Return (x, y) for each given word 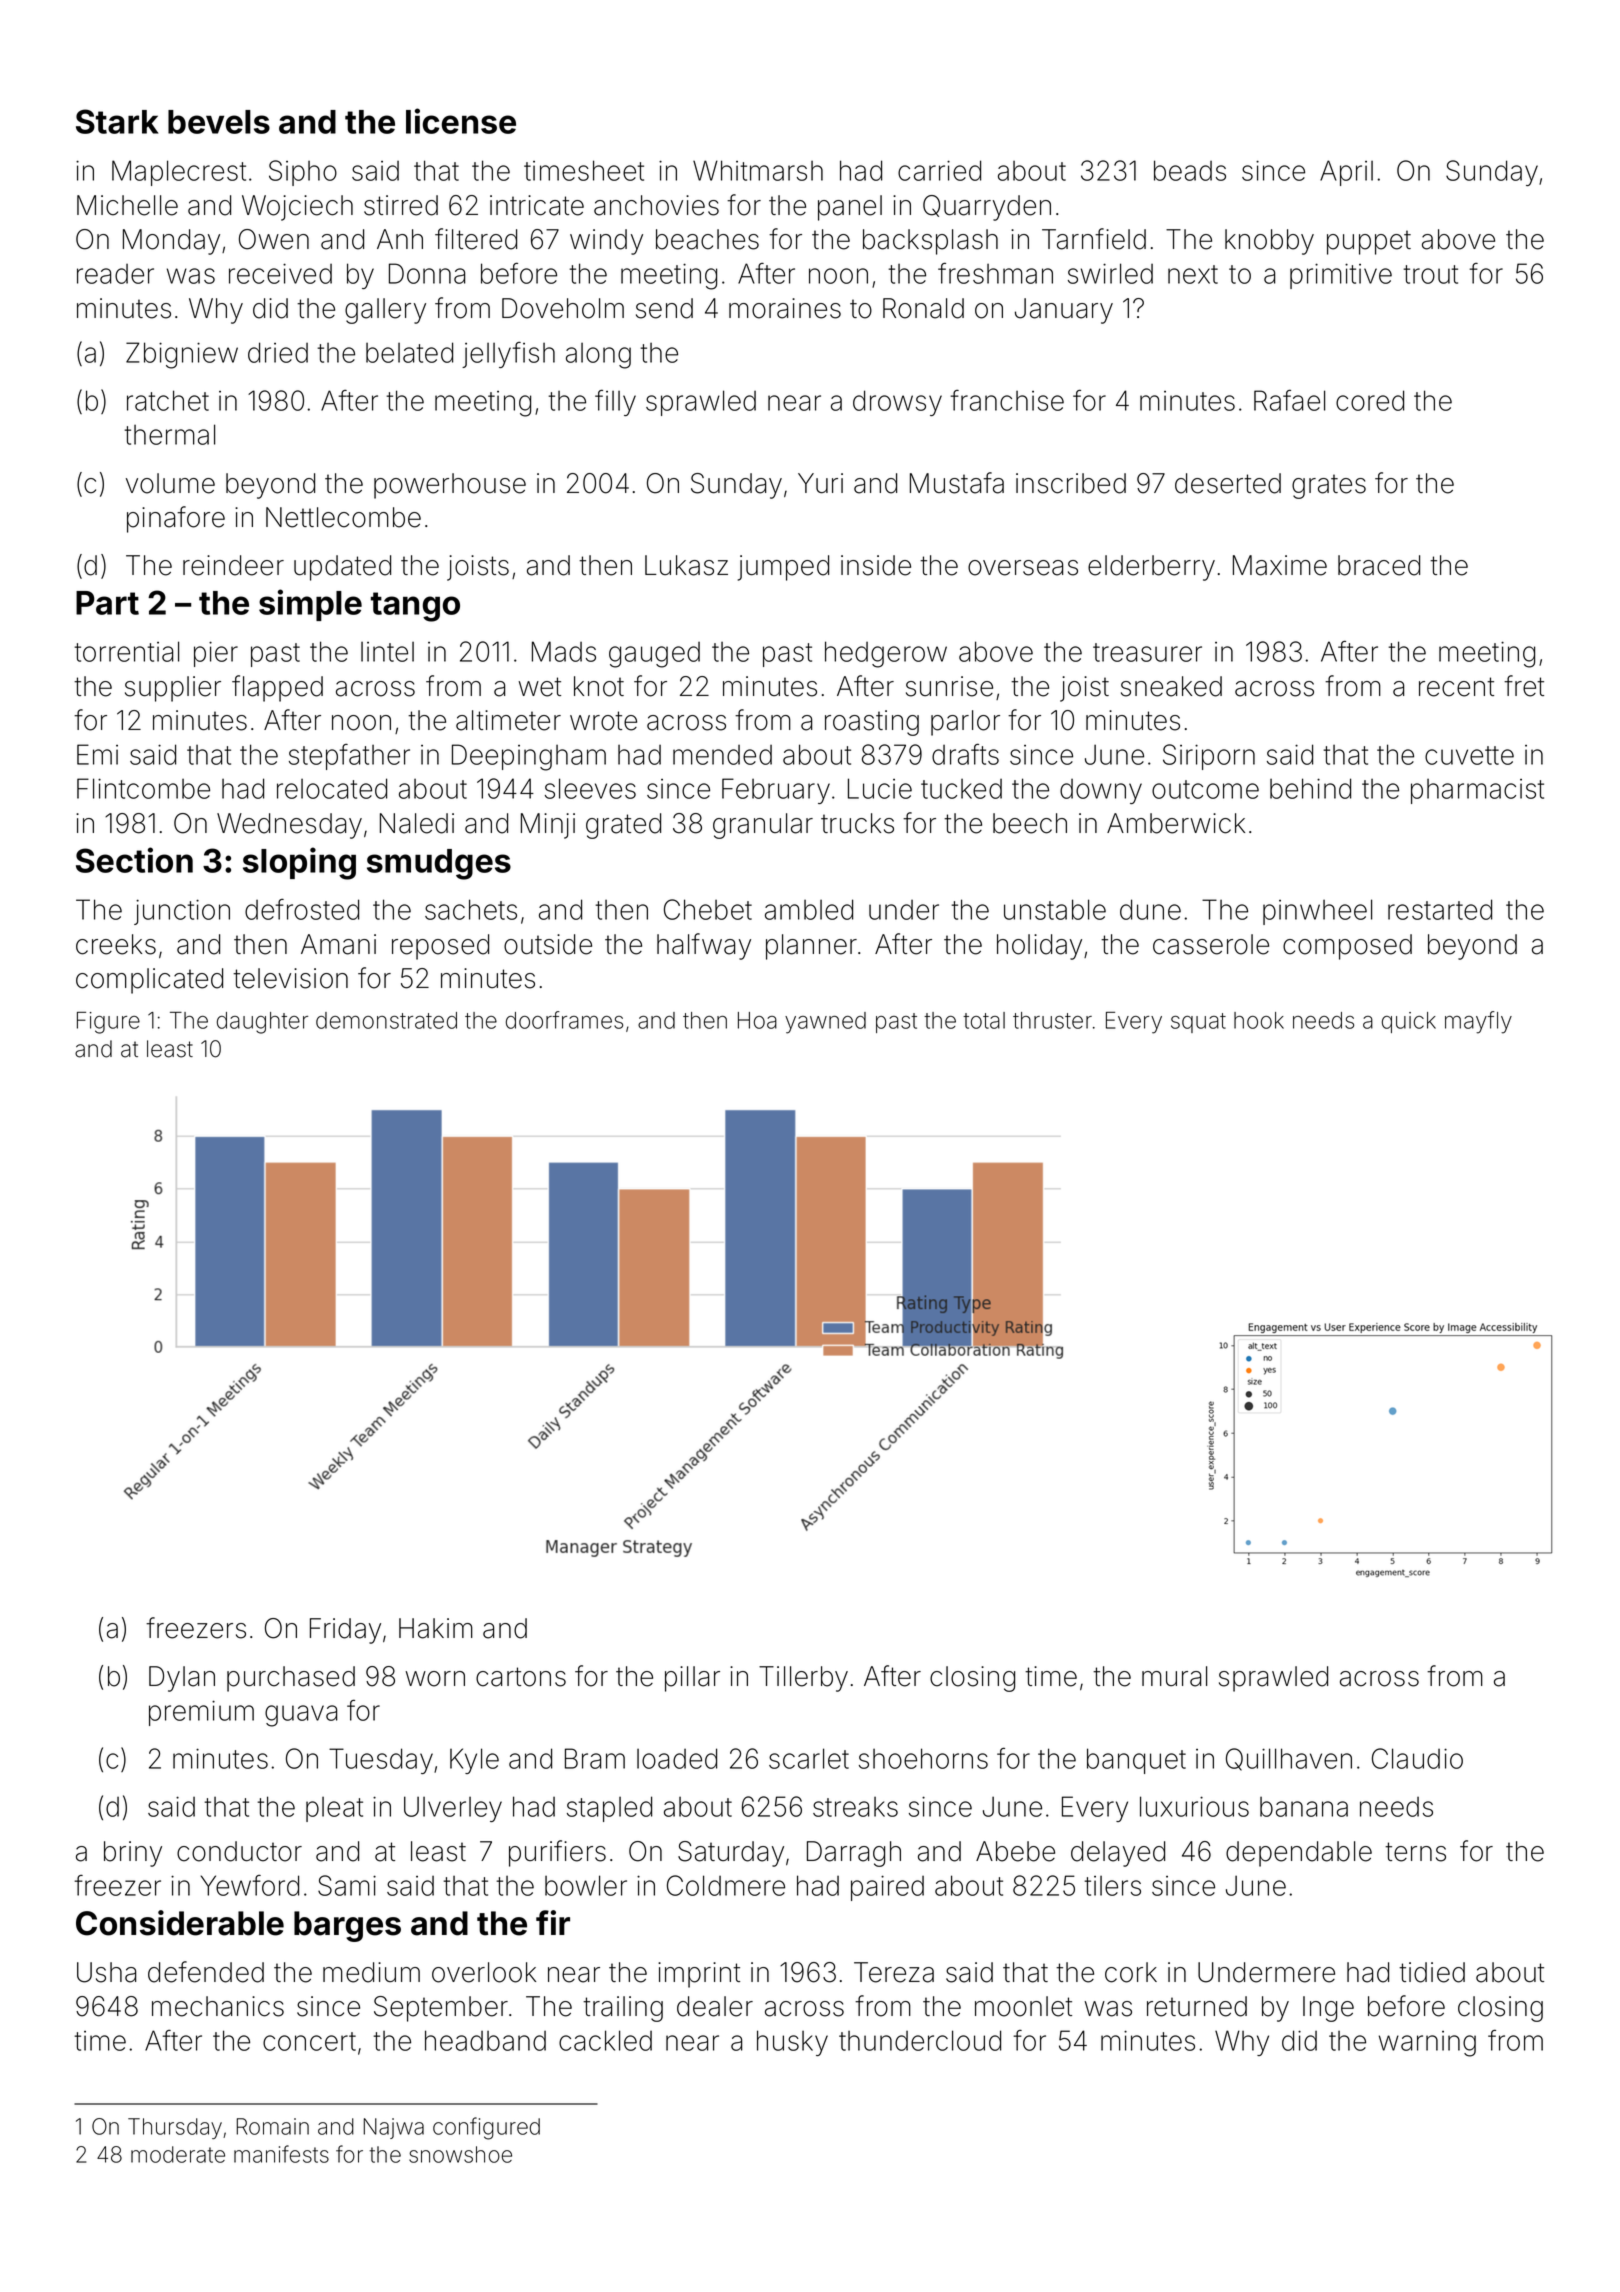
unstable (1055, 909)
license (461, 121)
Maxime (1280, 565)
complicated (149, 981)
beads (1190, 170)
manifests (281, 2154)
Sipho (303, 173)
